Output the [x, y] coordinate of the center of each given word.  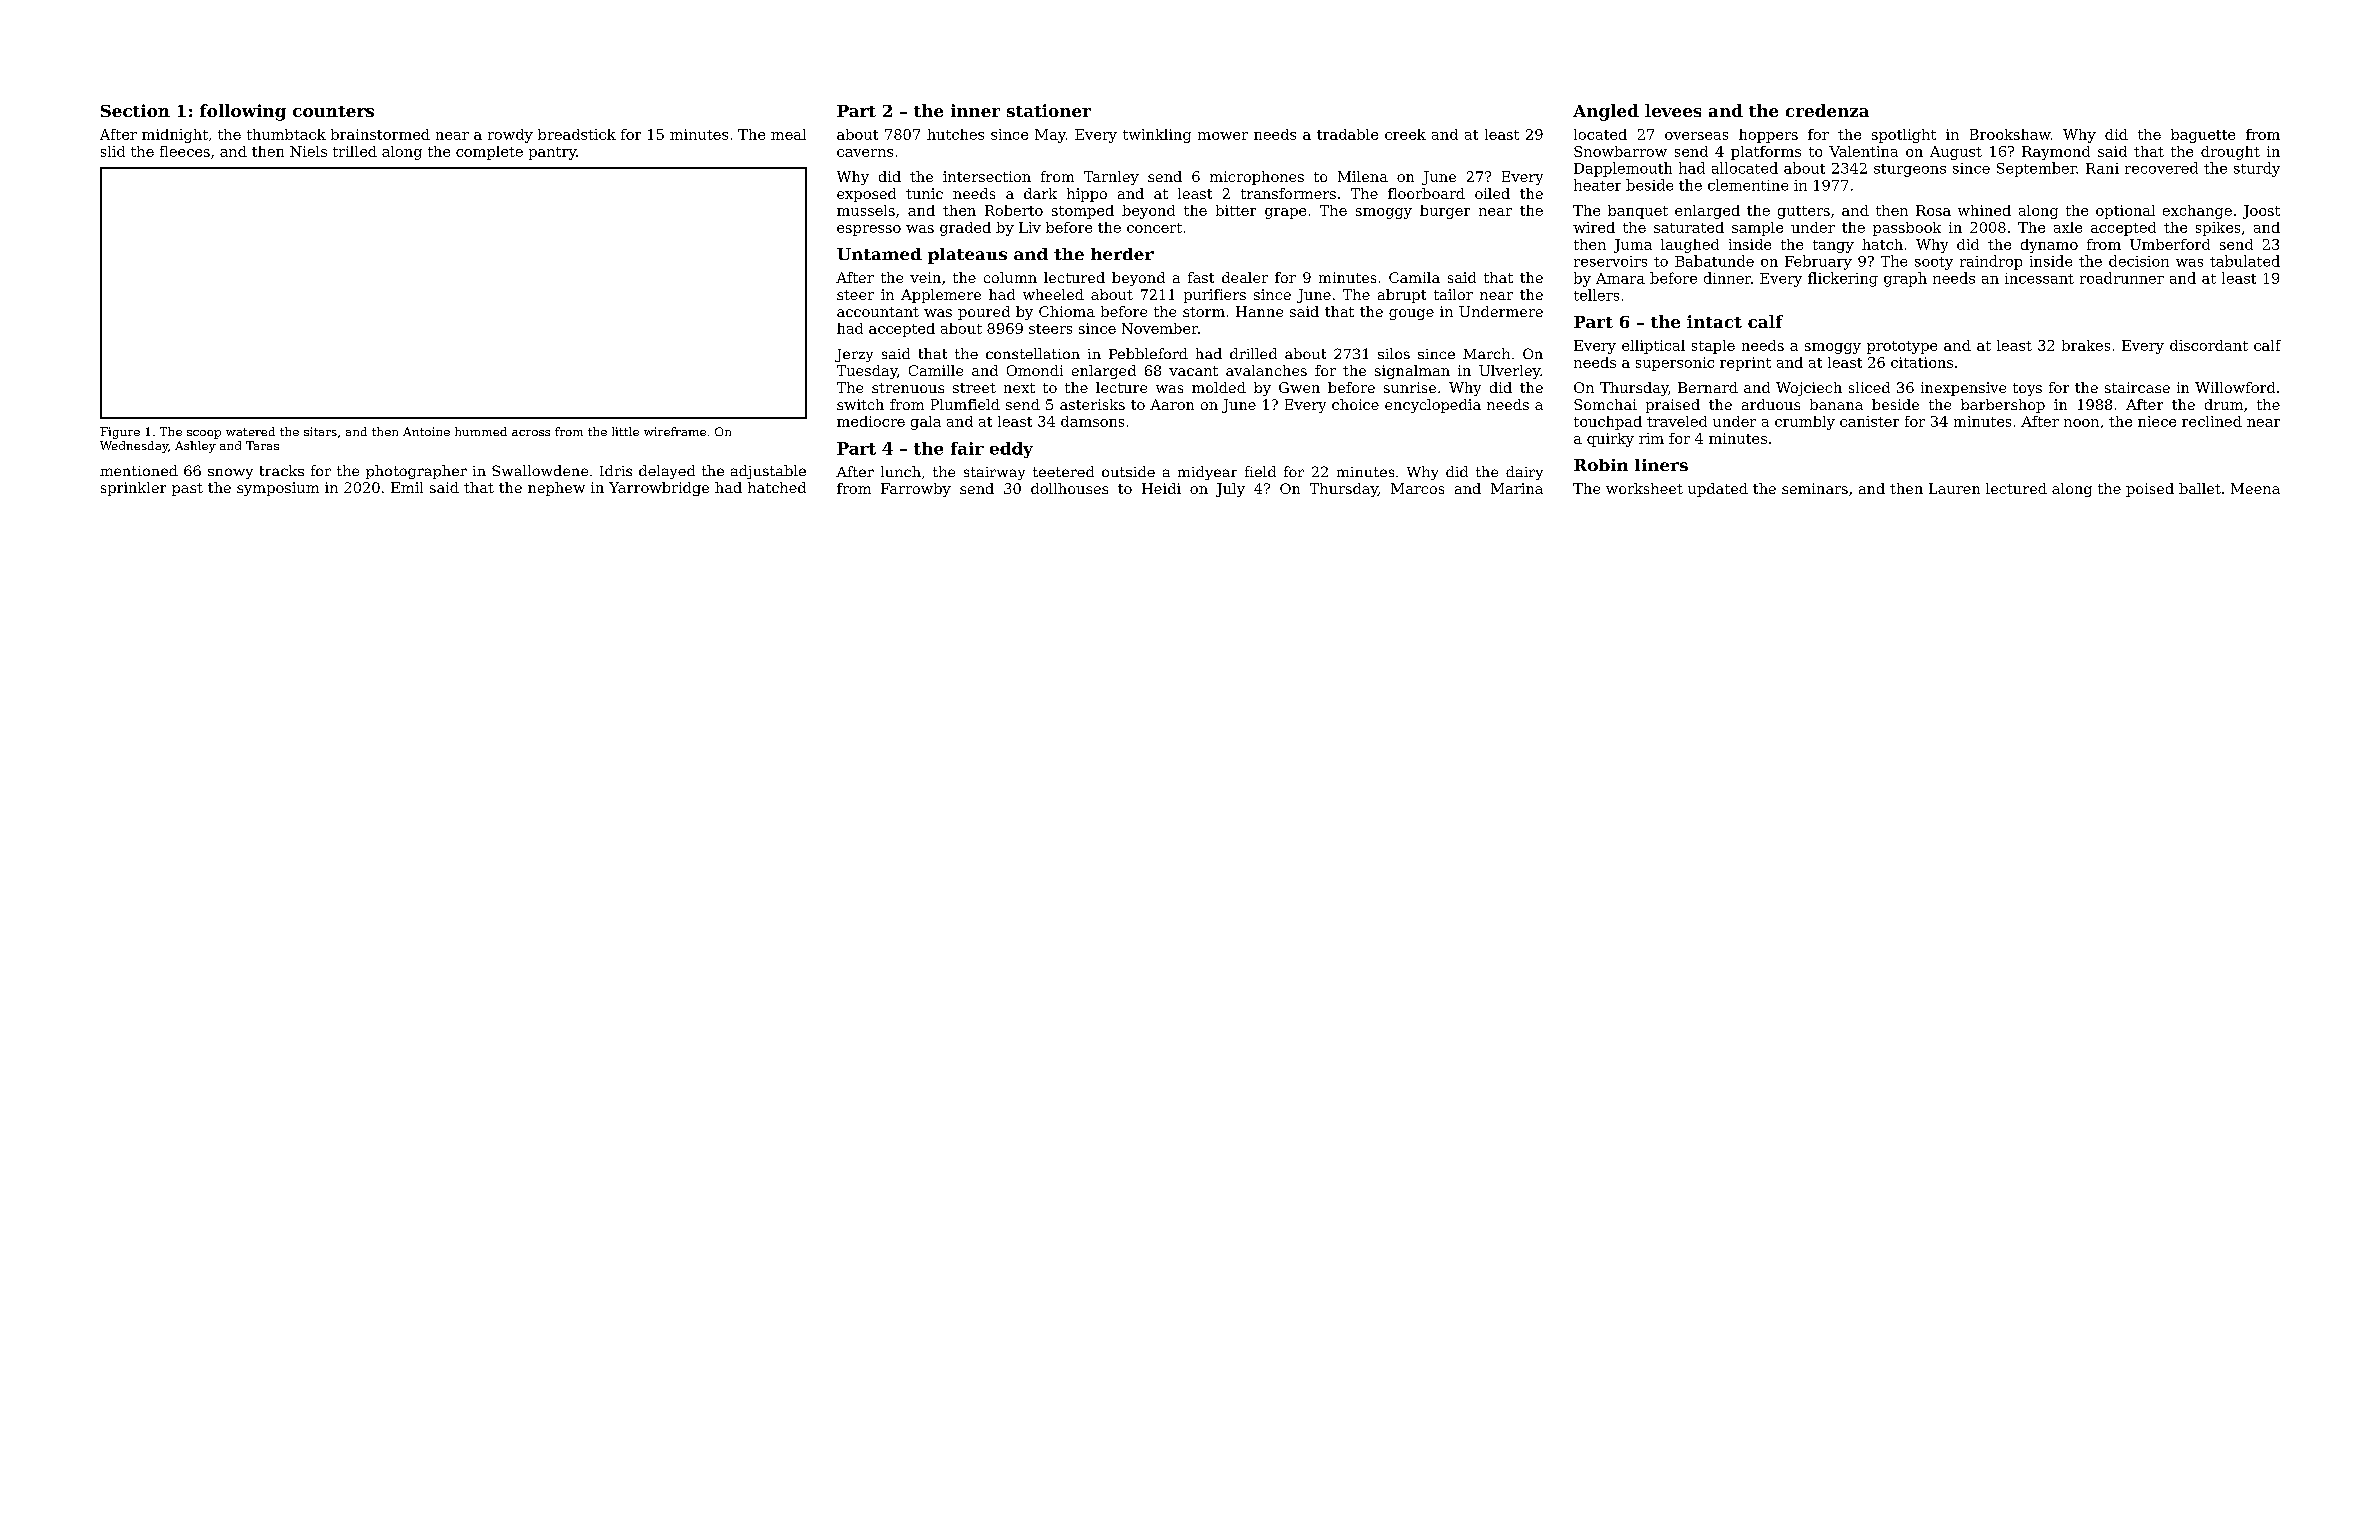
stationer [1049, 110]
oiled [1492, 193]
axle [2068, 227]
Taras [262, 445]
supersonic [1675, 364]
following [243, 112]
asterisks [1092, 404]
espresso [869, 230]
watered [250, 431]
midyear [1207, 473]
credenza [1827, 110]
